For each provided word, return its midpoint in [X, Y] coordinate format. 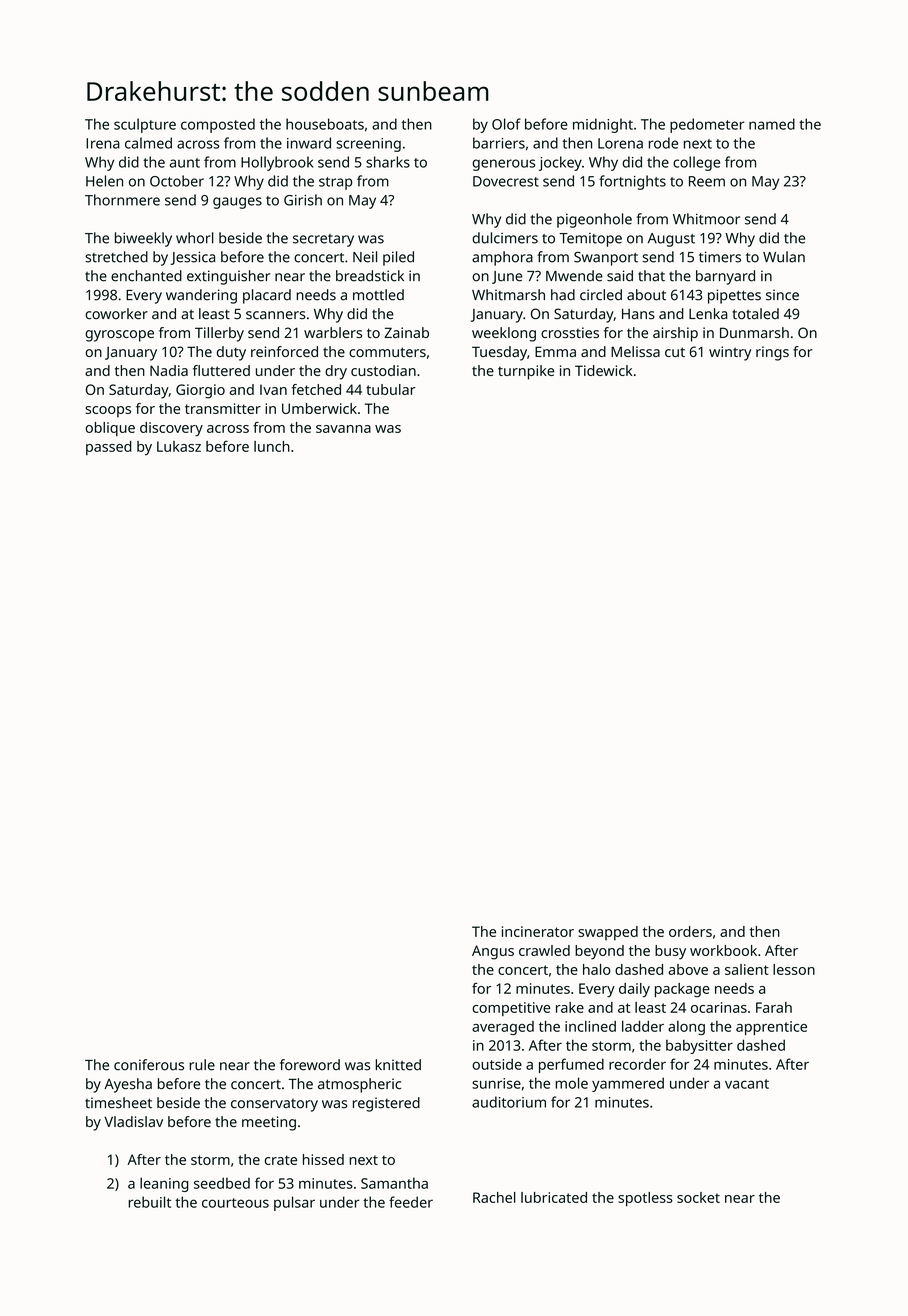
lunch [272, 446]
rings [772, 353]
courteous [235, 1203]
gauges [237, 203]
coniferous [149, 1065]
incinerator [538, 931]
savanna [343, 429]
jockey [560, 163]
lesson [794, 969]
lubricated [554, 1197]
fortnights [632, 182]
